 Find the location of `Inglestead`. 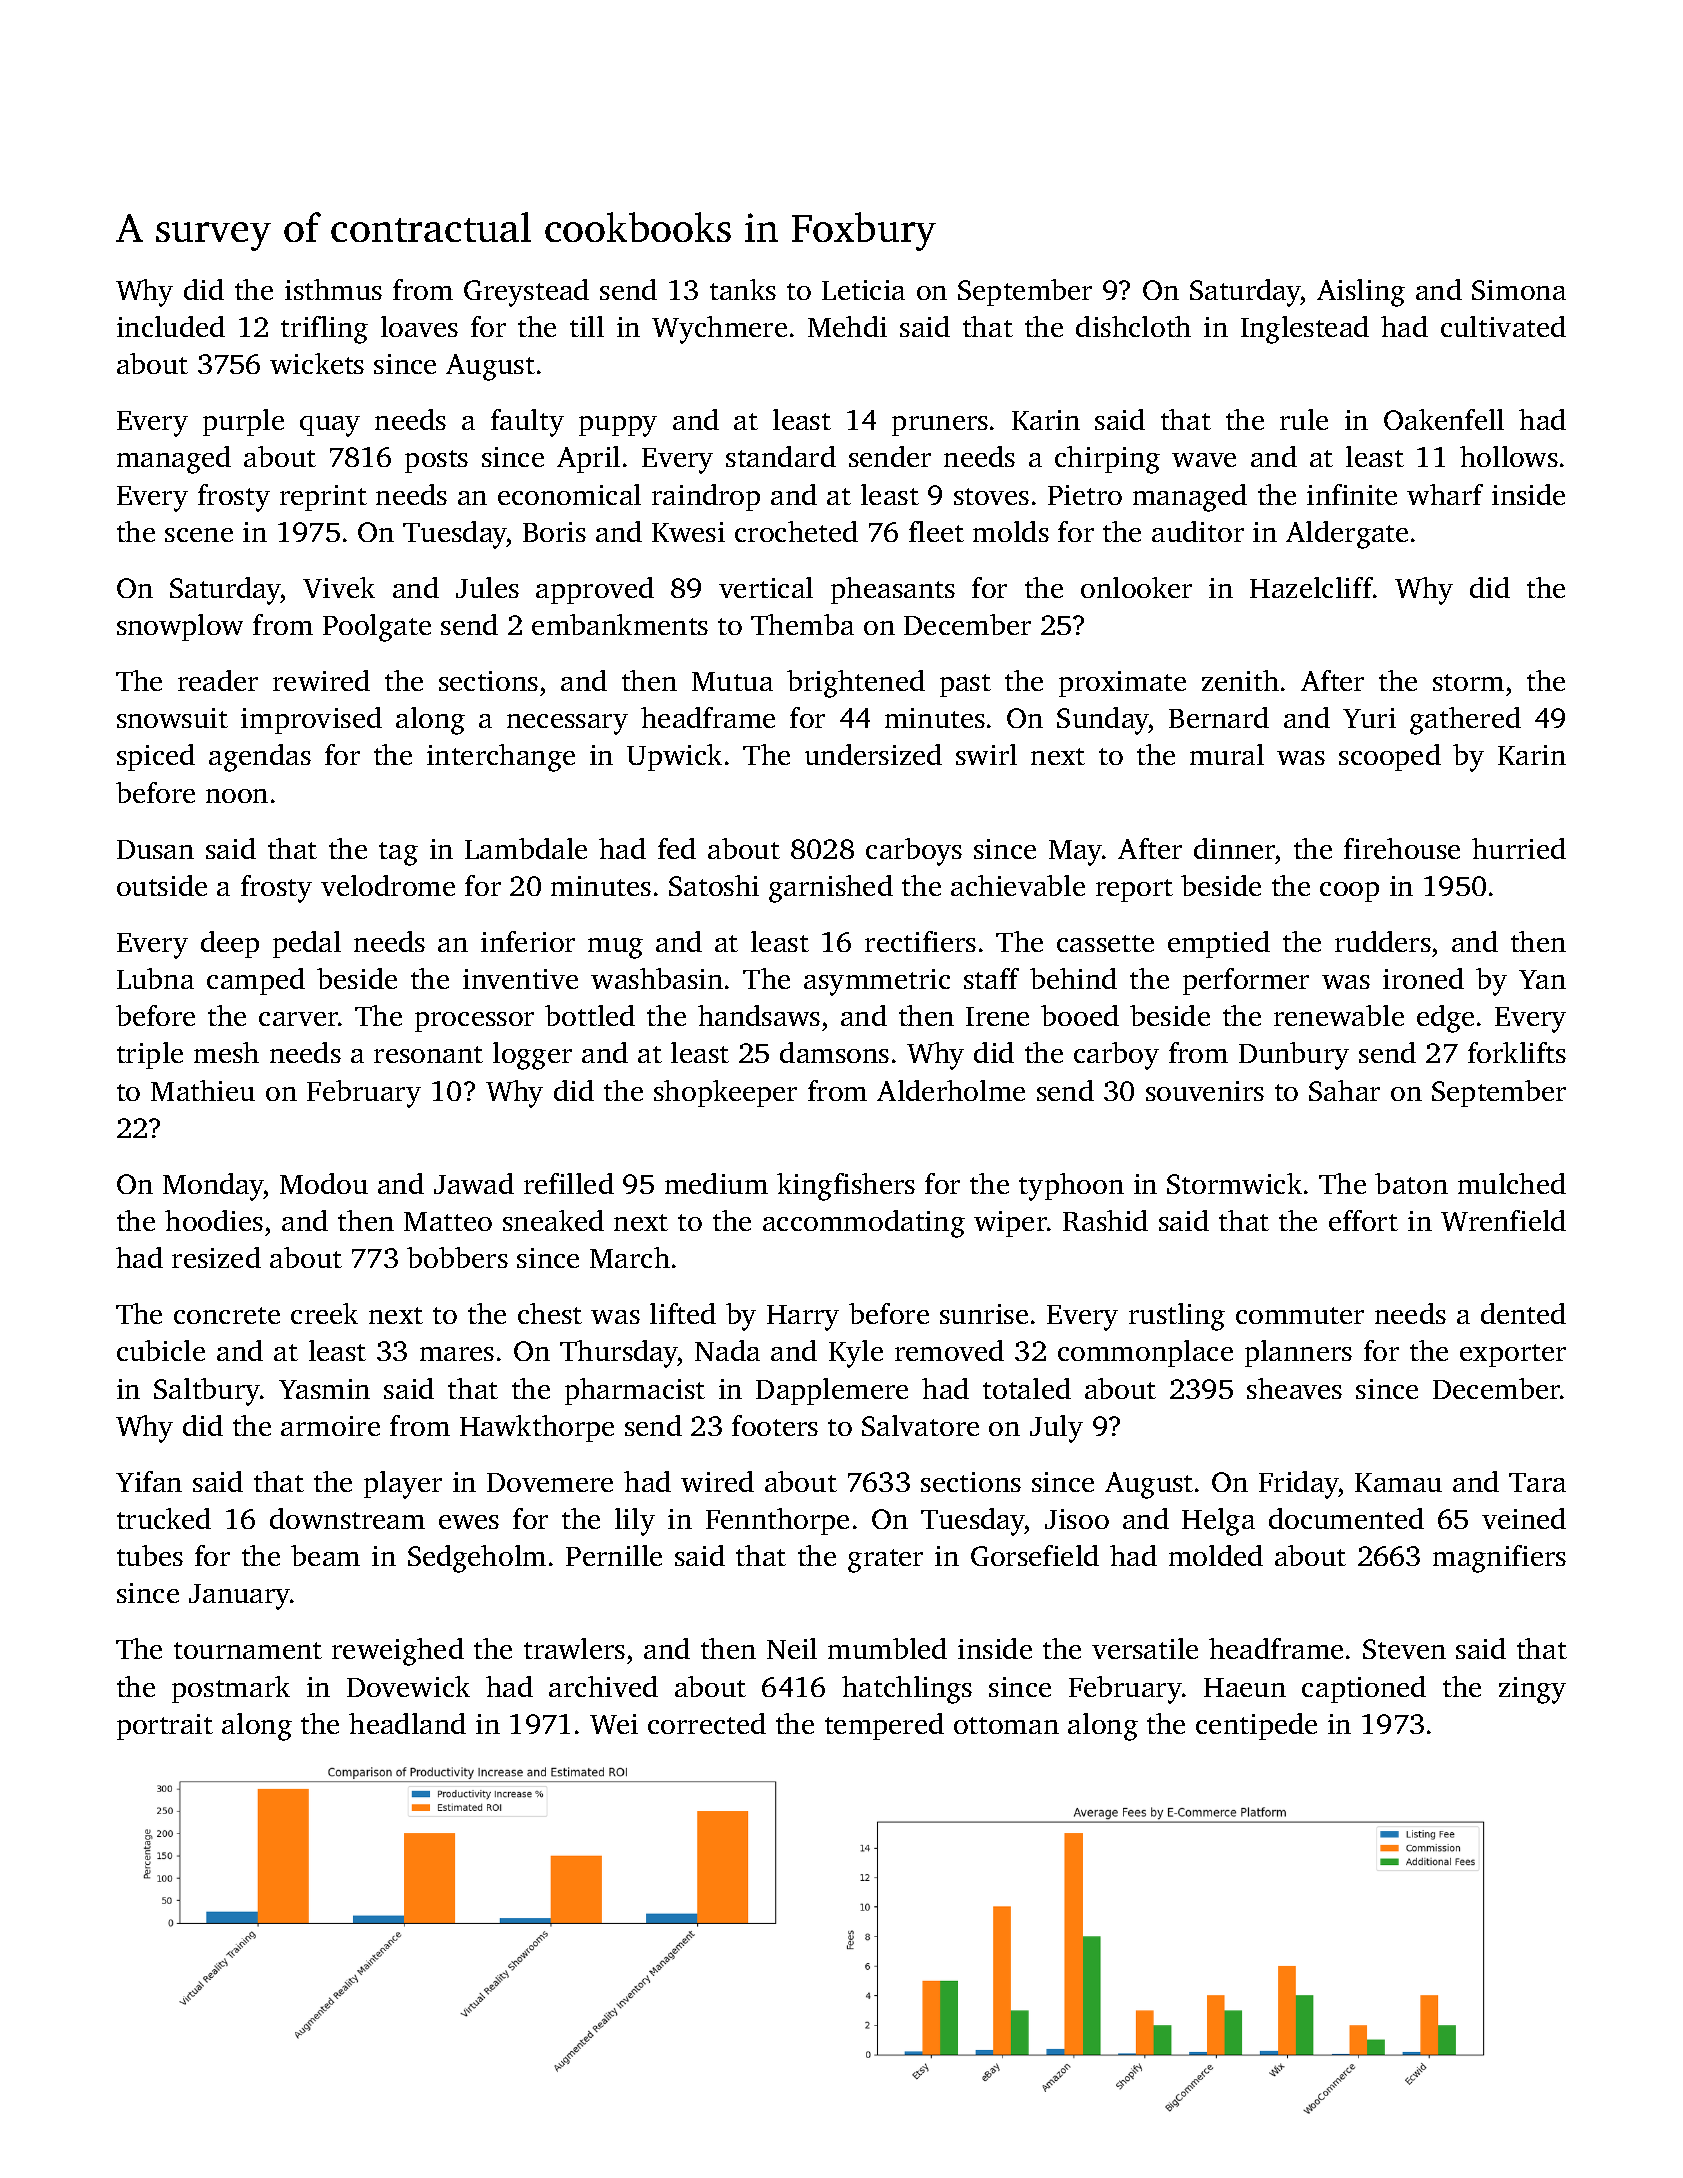

Inglestead is located at coordinates (1305, 330).
